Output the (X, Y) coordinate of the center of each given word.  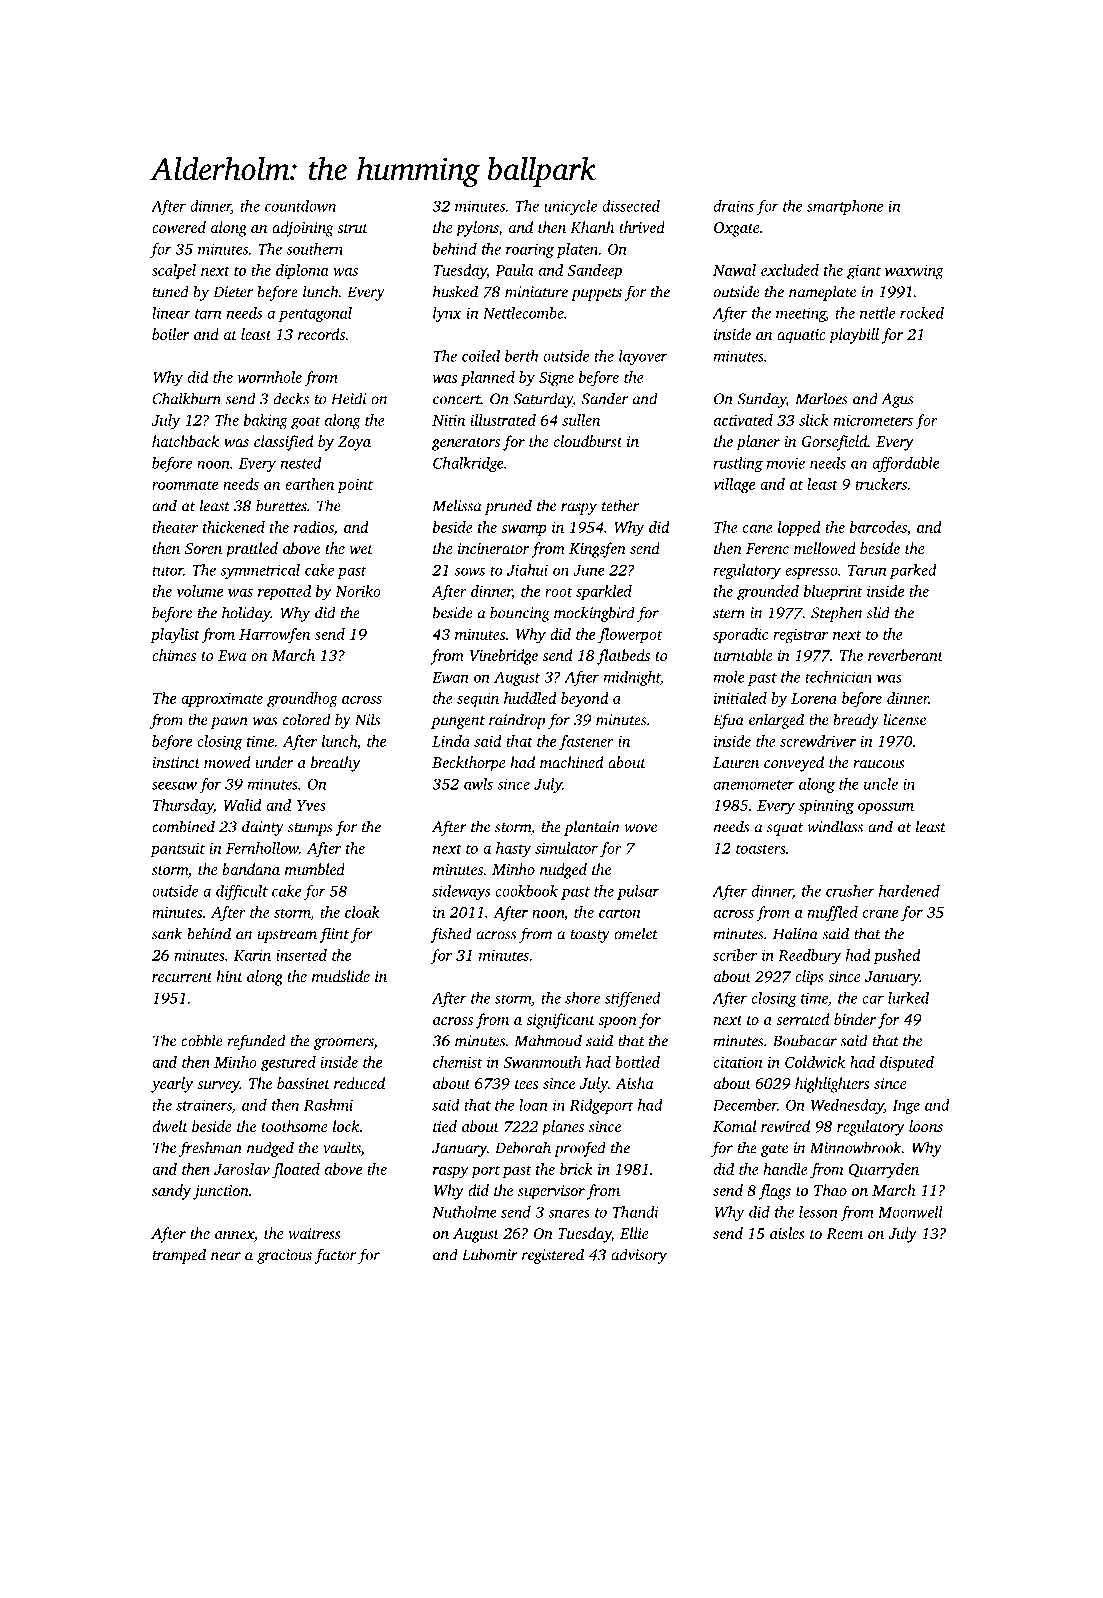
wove (640, 828)
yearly (172, 1085)
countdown (300, 206)
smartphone (845, 207)
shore (582, 998)
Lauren (736, 762)
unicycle (570, 207)
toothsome (294, 1126)
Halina (795, 933)
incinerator (494, 548)
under (274, 762)
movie (786, 463)
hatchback (185, 441)
